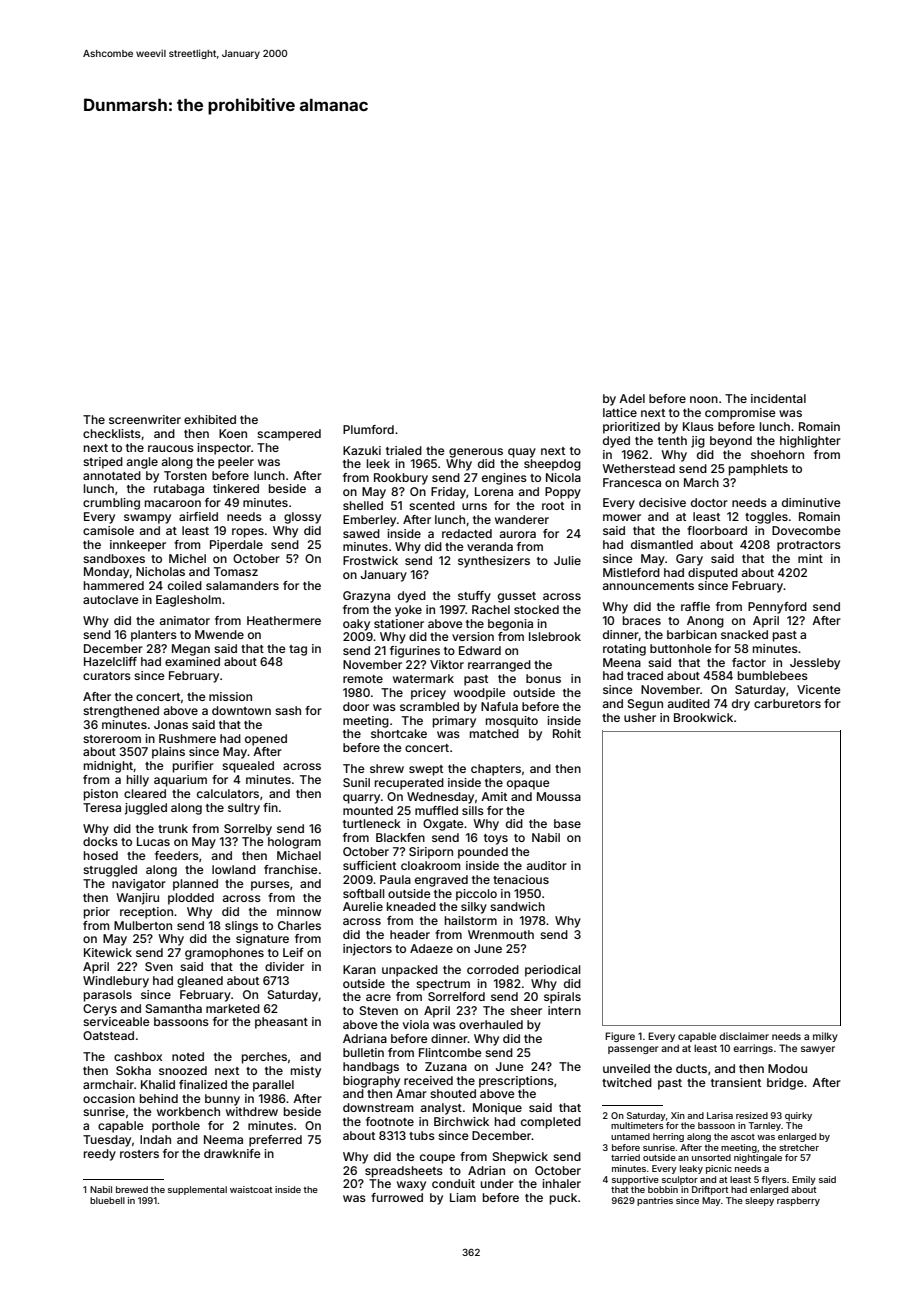  Describe the element at coordinates (177, 855) in the screenshot. I see `feeders` at that location.
